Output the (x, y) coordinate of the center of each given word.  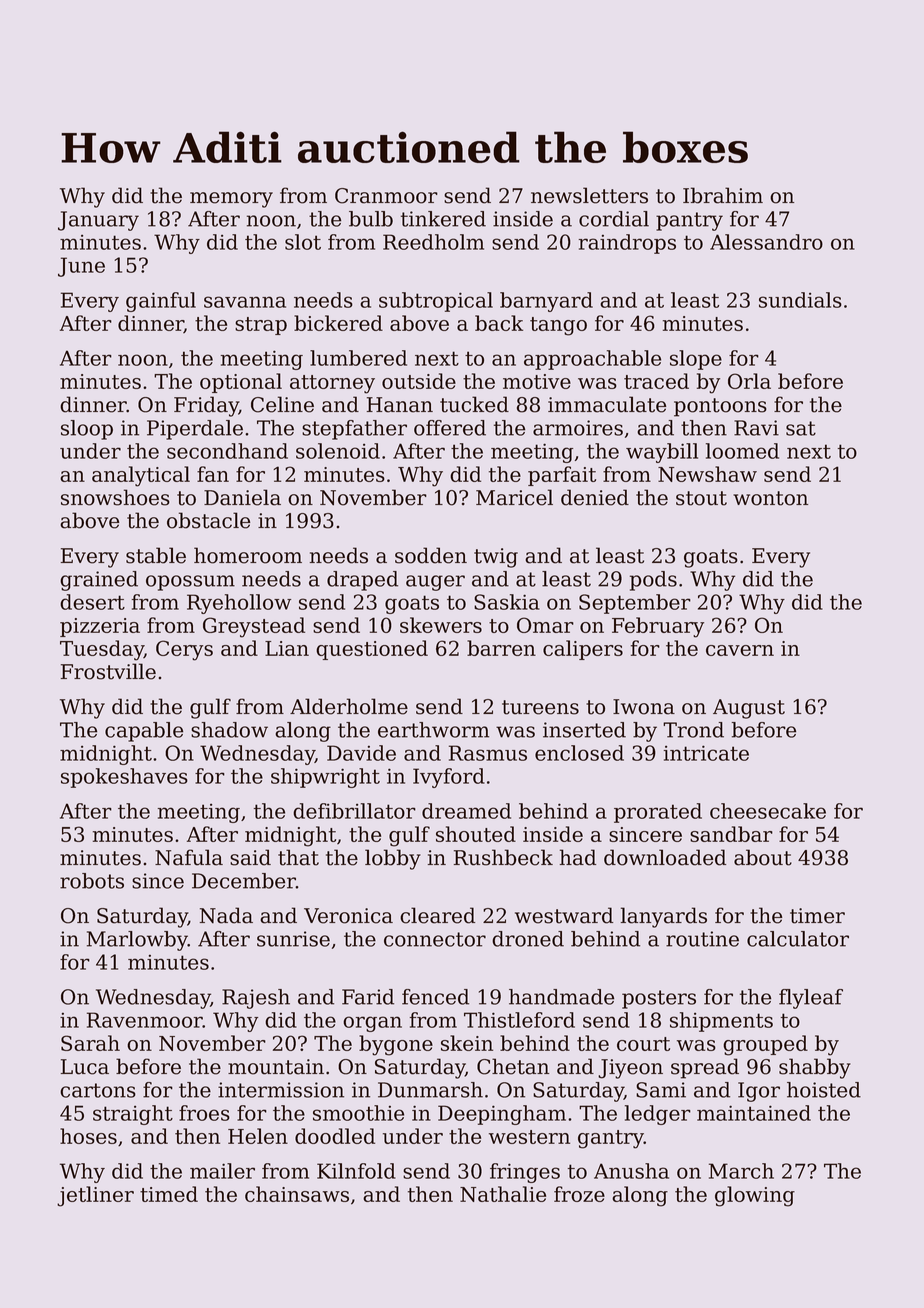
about (763, 857)
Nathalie (503, 1194)
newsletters (589, 195)
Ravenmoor (145, 1020)
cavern (740, 650)
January (98, 221)
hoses (88, 1136)
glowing (755, 1196)
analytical (141, 476)
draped (362, 581)
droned (528, 939)
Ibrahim (723, 195)
